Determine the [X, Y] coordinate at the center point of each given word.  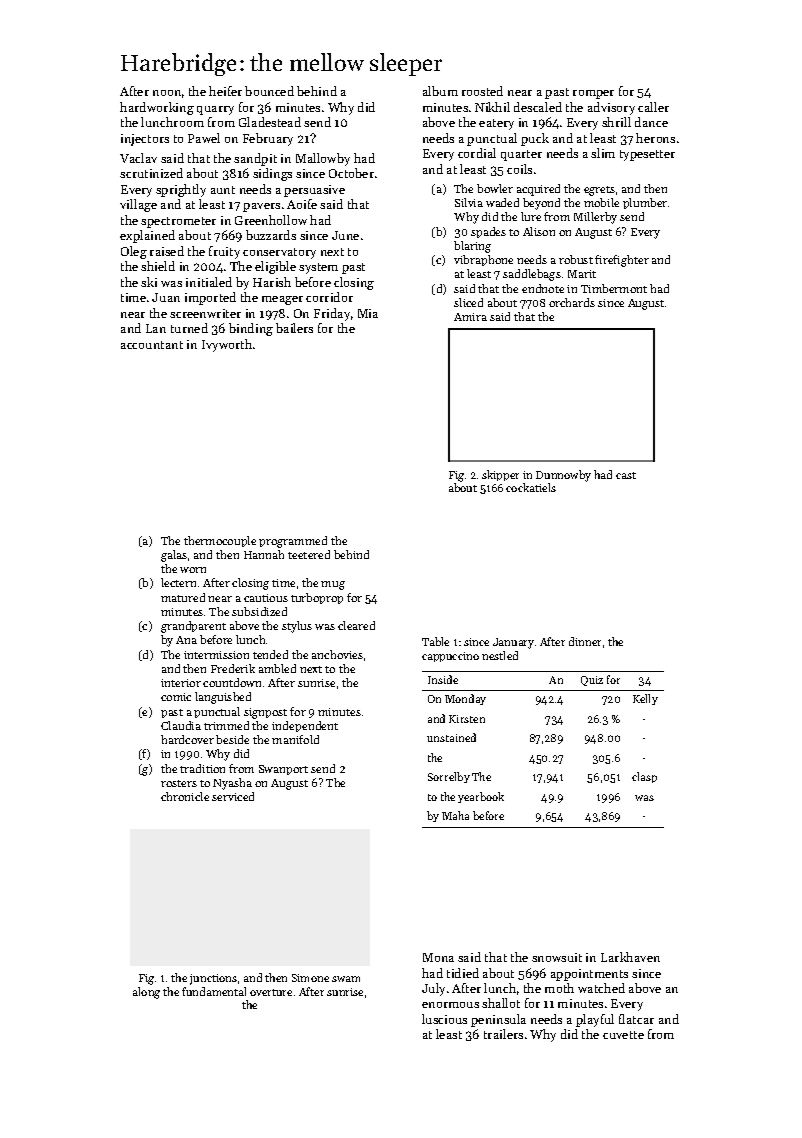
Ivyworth [227, 345]
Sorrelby [449, 777]
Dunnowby [563, 476]
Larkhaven [630, 957]
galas [174, 556]
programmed [293, 542]
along [146, 993]
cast [626, 475]
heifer [225, 91]
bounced [269, 91]
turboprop [317, 598]
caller [653, 107]
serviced [233, 796]
